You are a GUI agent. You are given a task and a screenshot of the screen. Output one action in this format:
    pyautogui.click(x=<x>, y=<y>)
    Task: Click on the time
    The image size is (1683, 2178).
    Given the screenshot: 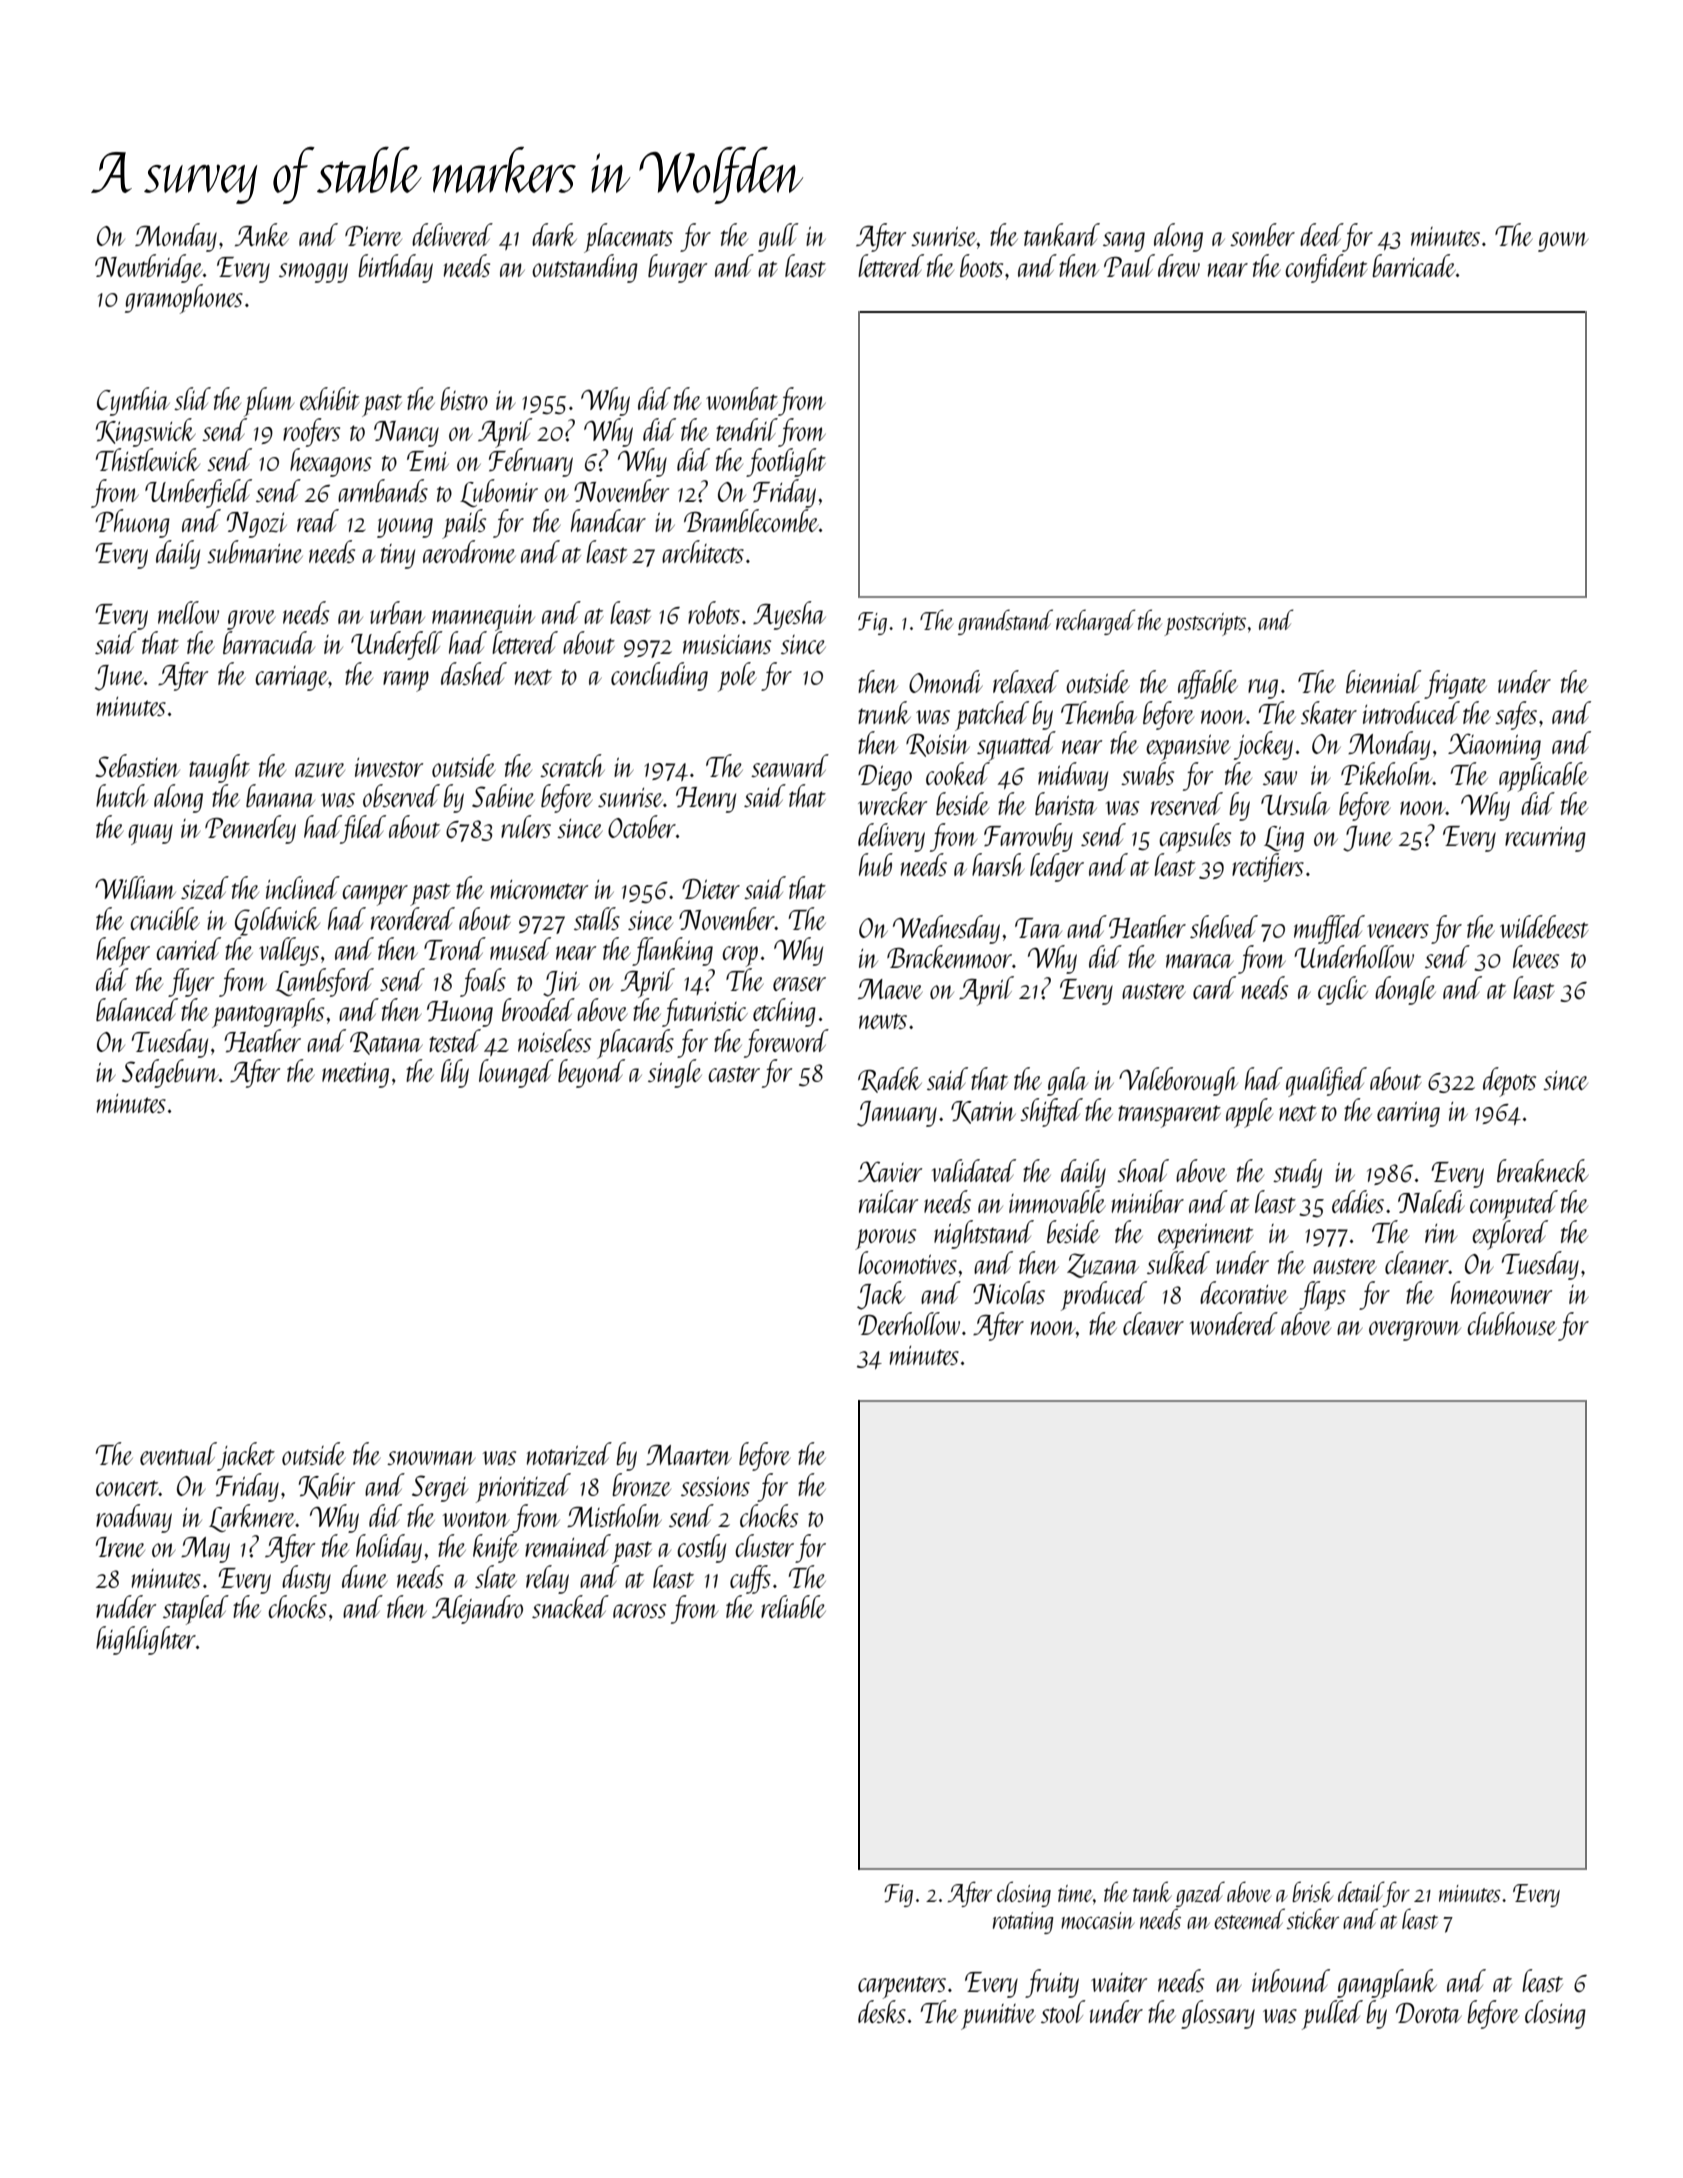 What is the action you would take?
    pyautogui.click(x=1075, y=1893)
